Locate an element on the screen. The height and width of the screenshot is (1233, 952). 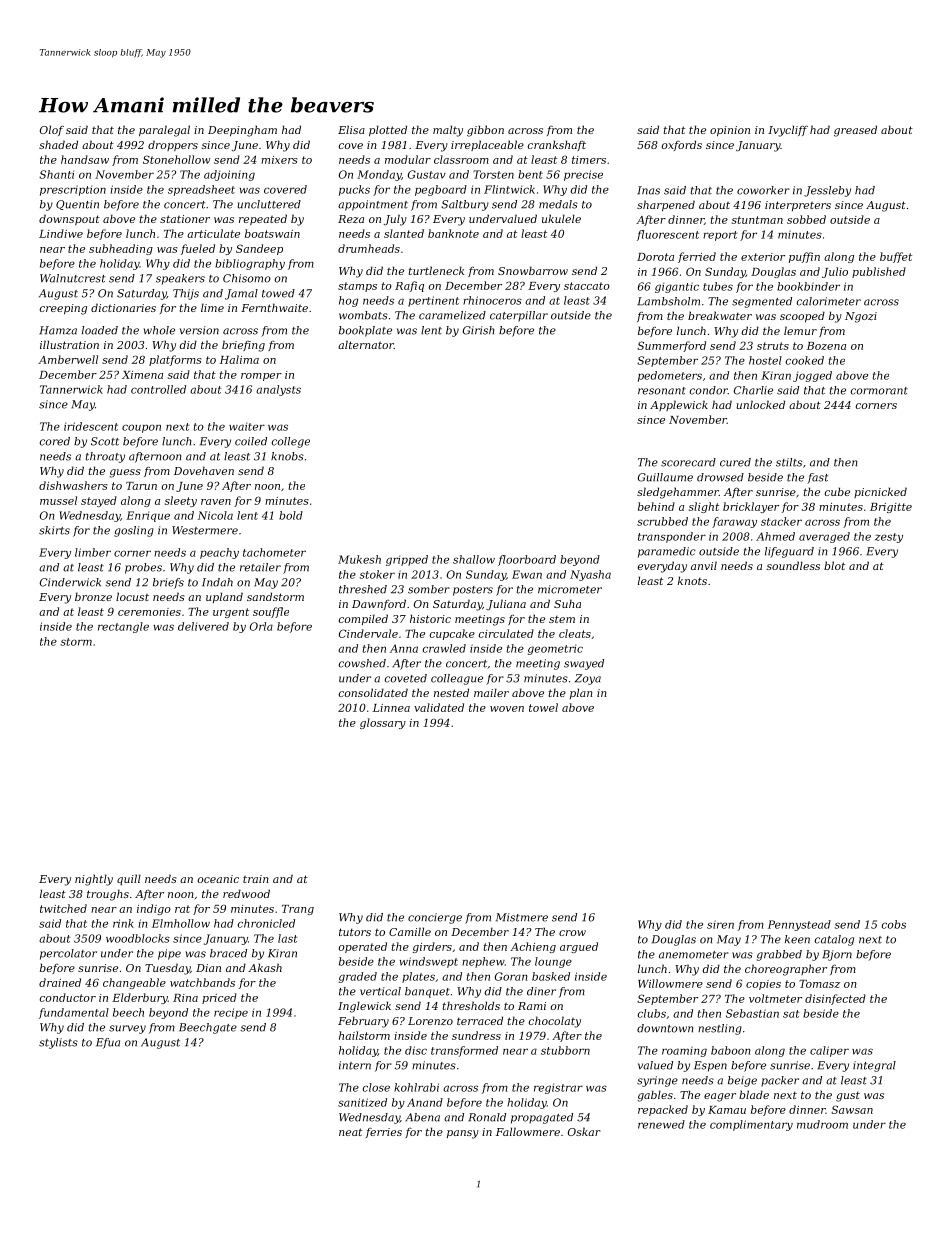
opinion is located at coordinates (730, 131).
